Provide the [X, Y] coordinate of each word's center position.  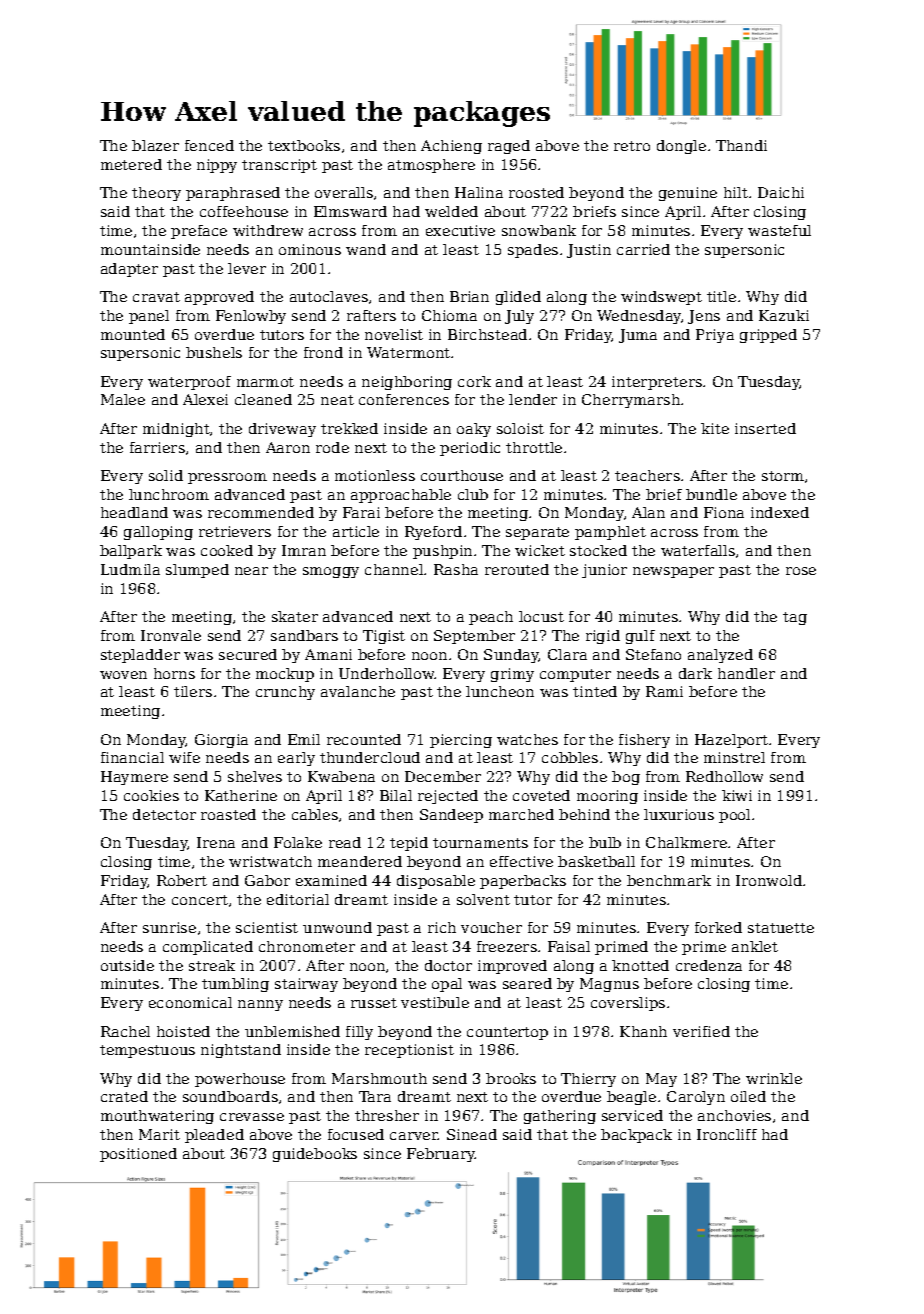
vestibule [435, 1002]
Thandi [741, 145]
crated [124, 1096]
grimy [512, 675]
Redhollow [724, 776]
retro [632, 146]
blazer [155, 145]
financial [132, 757]
